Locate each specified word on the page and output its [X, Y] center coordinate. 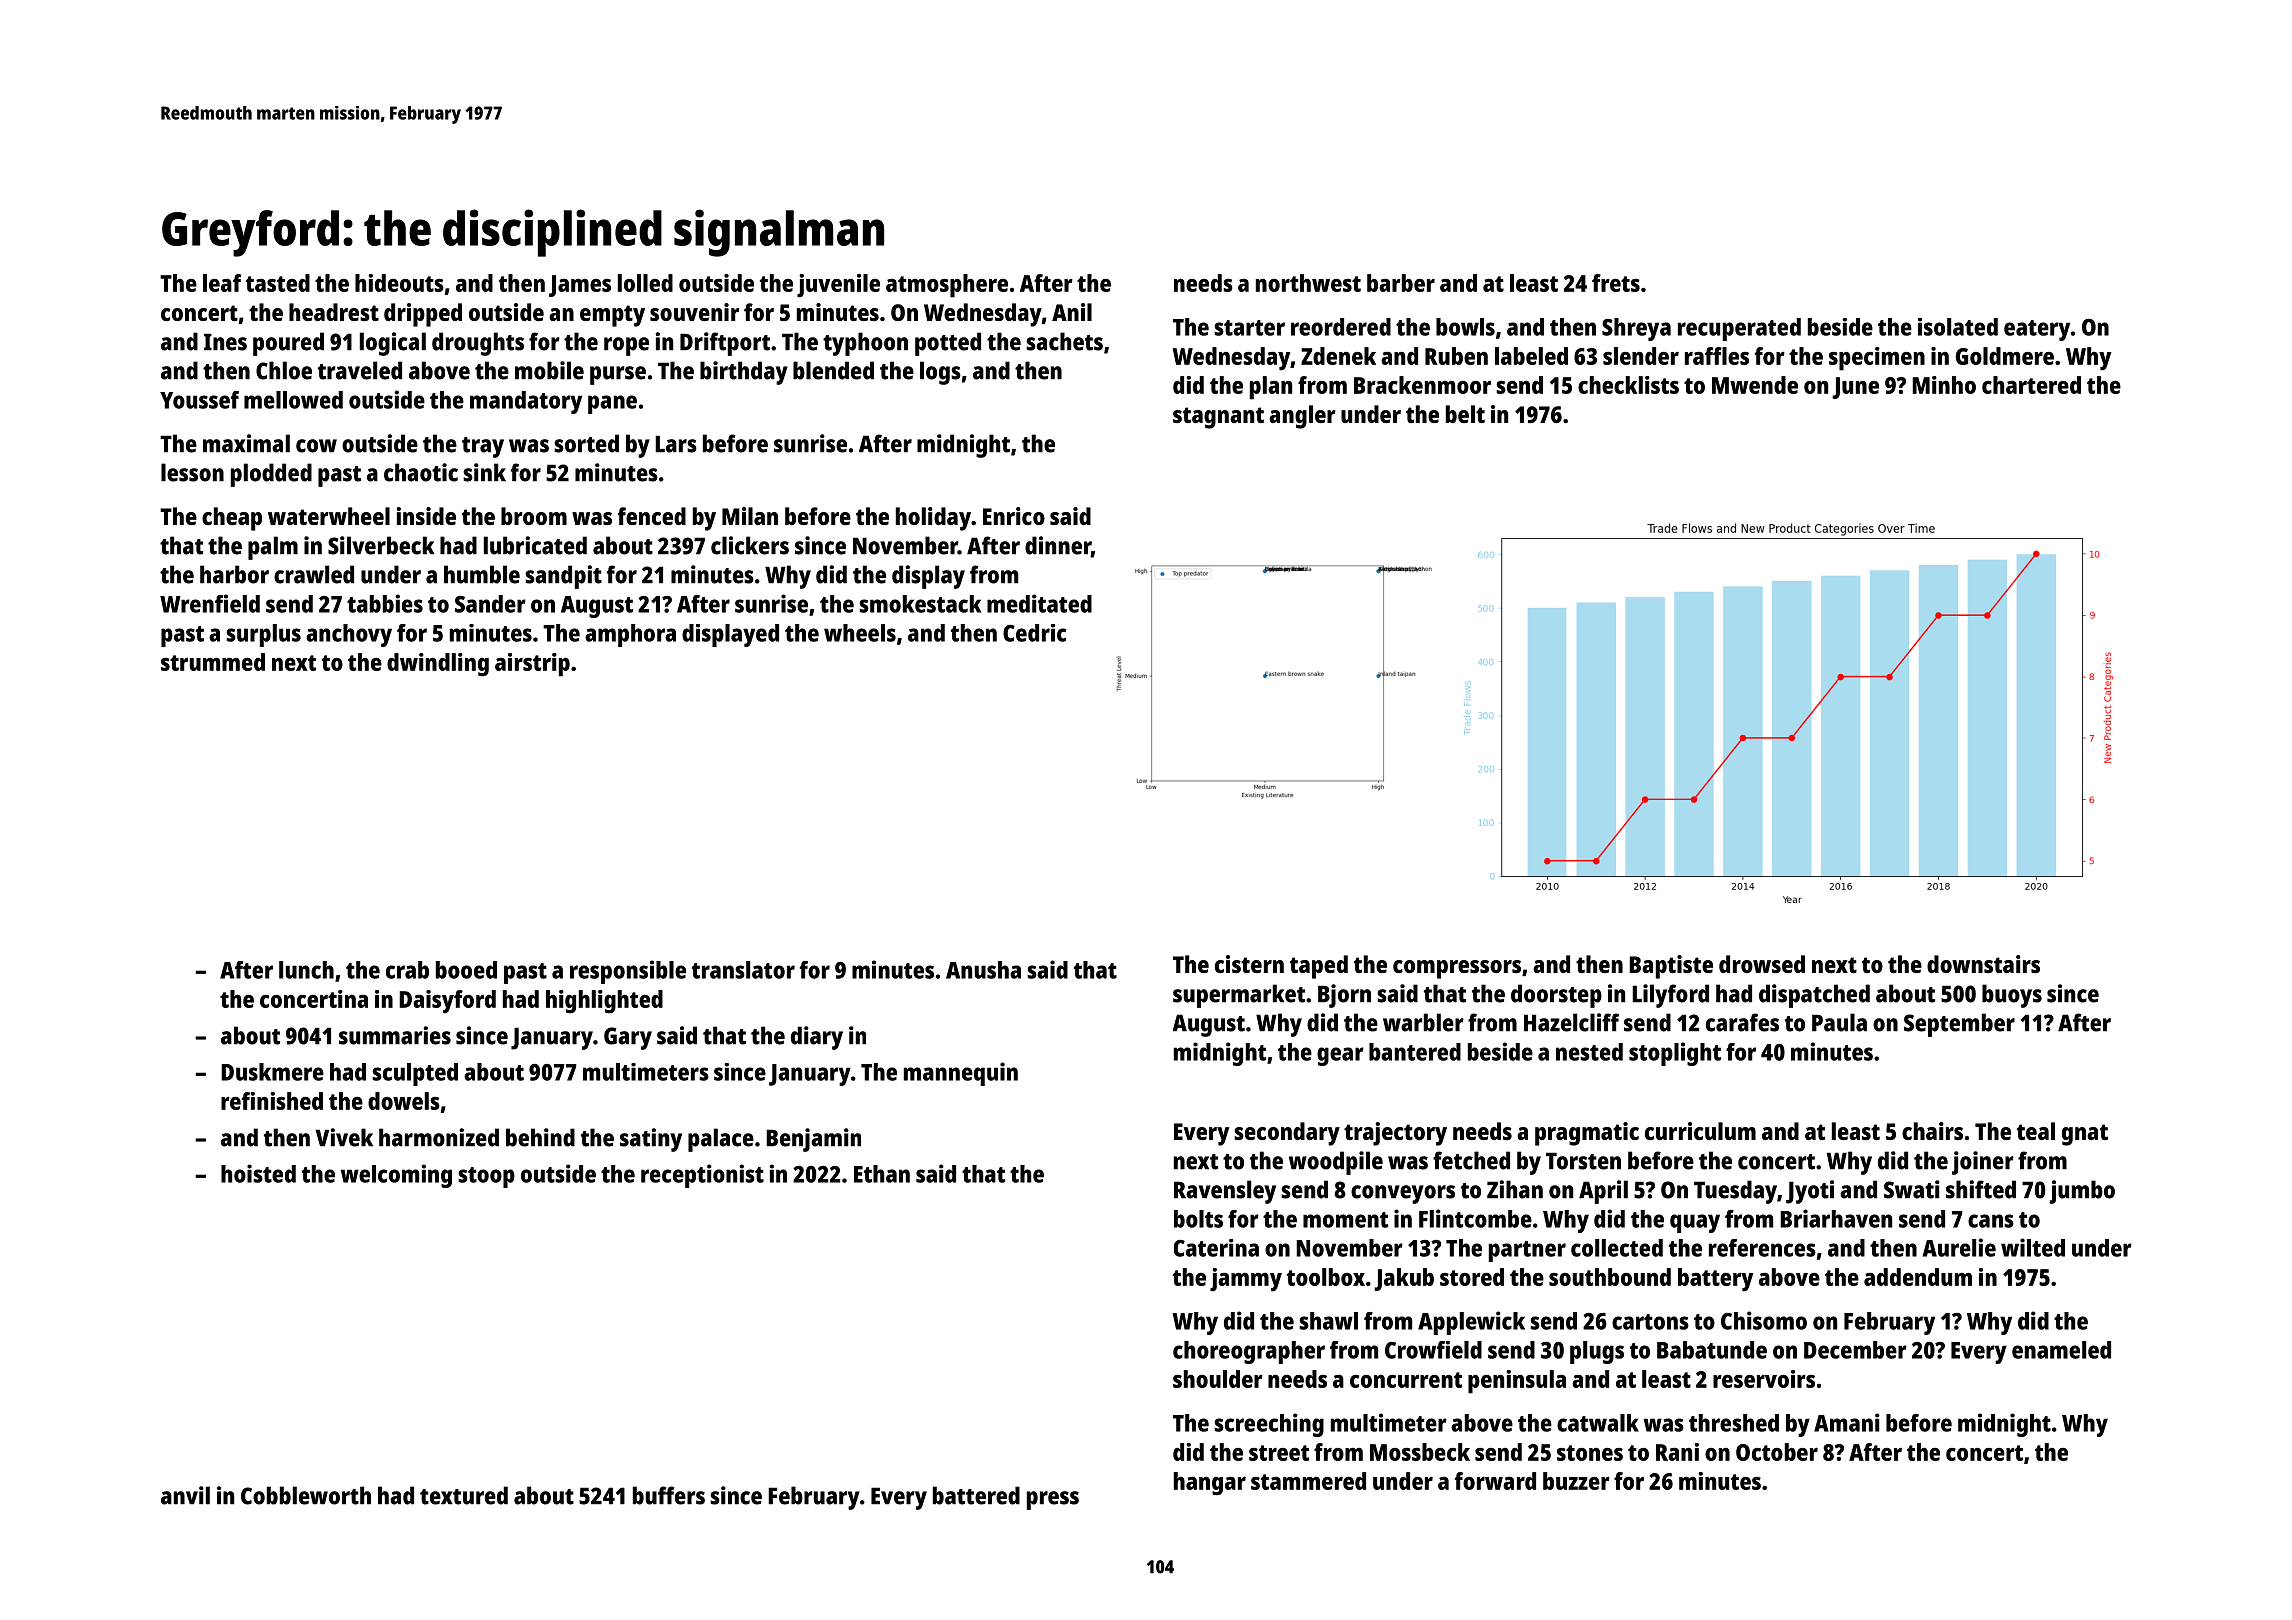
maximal [246, 443]
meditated [1039, 603]
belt [1465, 414]
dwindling [438, 665]
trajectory [1395, 1134]
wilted [2033, 1247]
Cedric [1034, 633]
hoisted [258, 1173]
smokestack [920, 604]
